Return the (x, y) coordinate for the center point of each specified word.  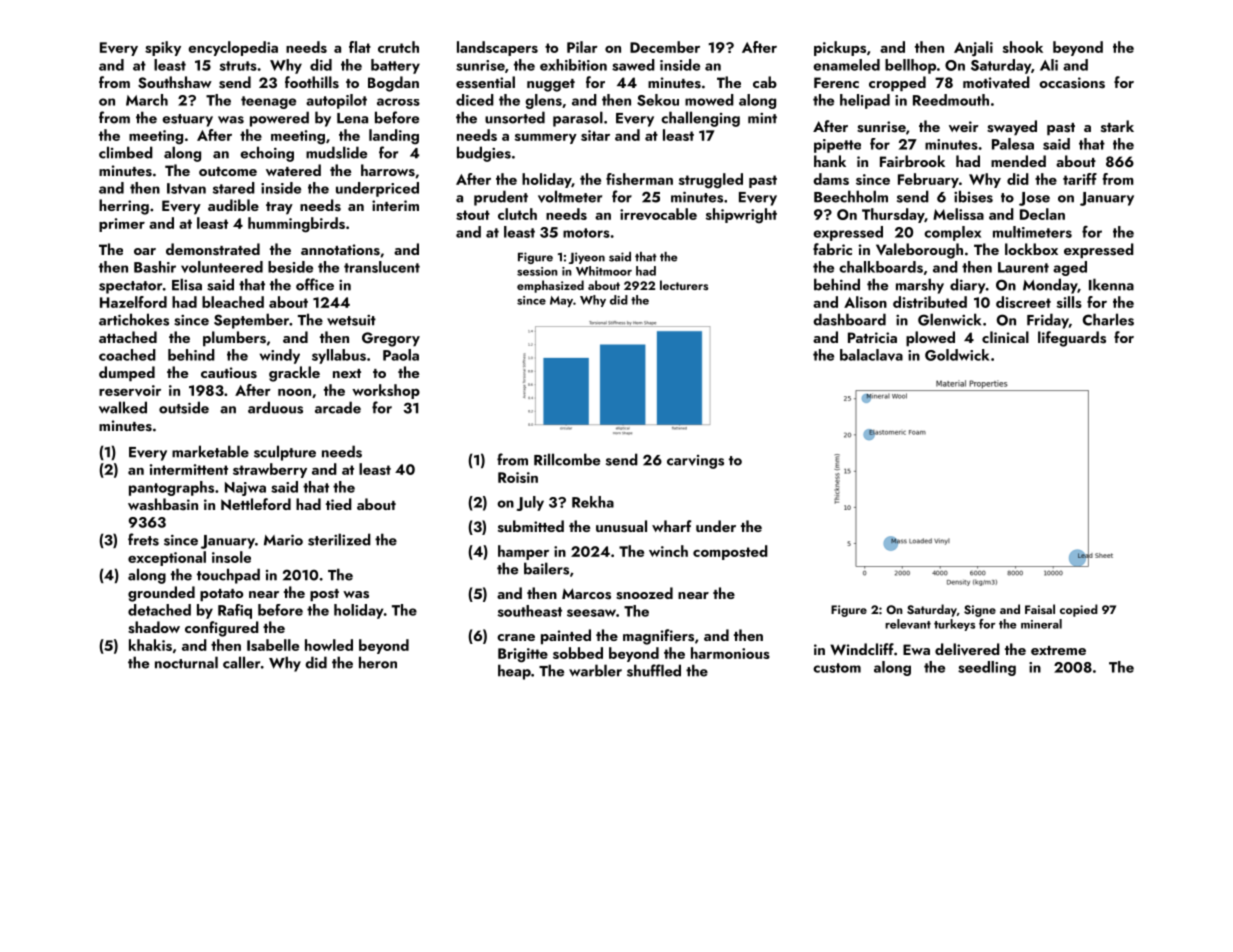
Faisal (1040, 609)
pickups (840, 48)
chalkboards (881, 267)
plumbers (234, 339)
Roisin (518, 477)
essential (485, 82)
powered (279, 119)
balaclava (871, 355)
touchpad (228, 576)
